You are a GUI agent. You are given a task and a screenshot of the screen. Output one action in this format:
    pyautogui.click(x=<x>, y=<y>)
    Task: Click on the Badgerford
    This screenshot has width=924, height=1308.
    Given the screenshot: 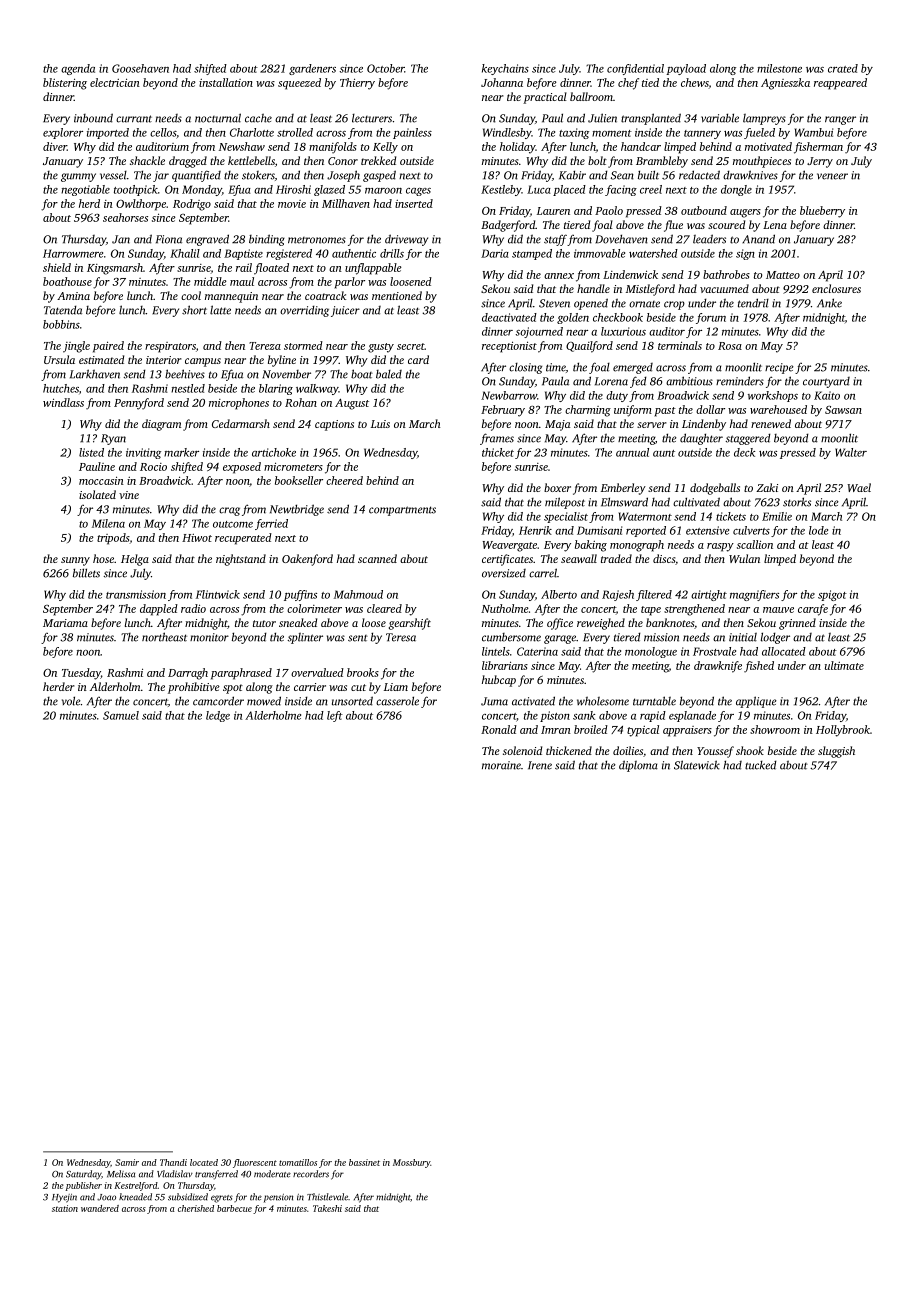 What is the action you would take?
    pyautogui.click(x=508, y=226)
